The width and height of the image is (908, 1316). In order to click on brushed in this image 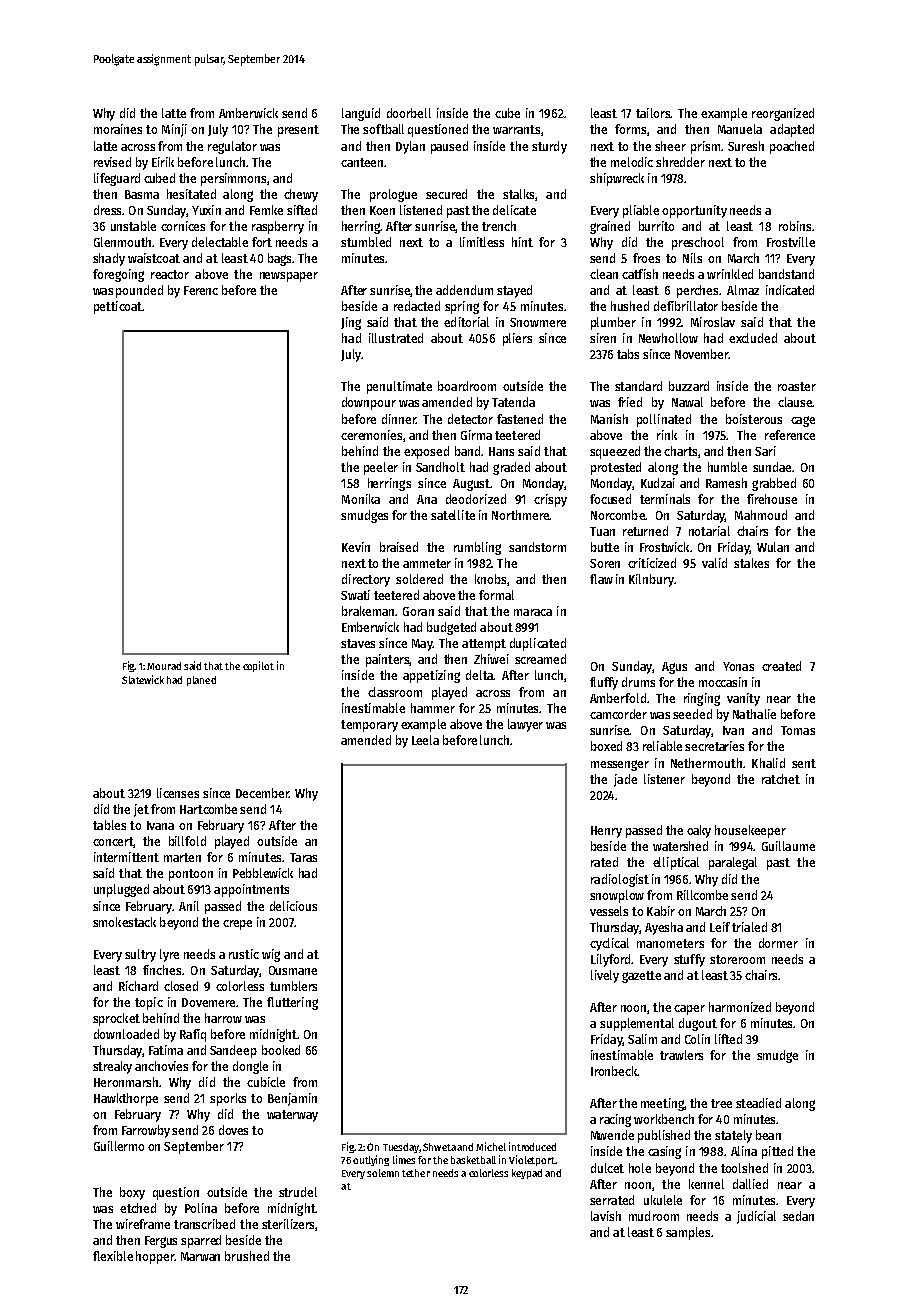, I will do `click(247, 1256)`.
